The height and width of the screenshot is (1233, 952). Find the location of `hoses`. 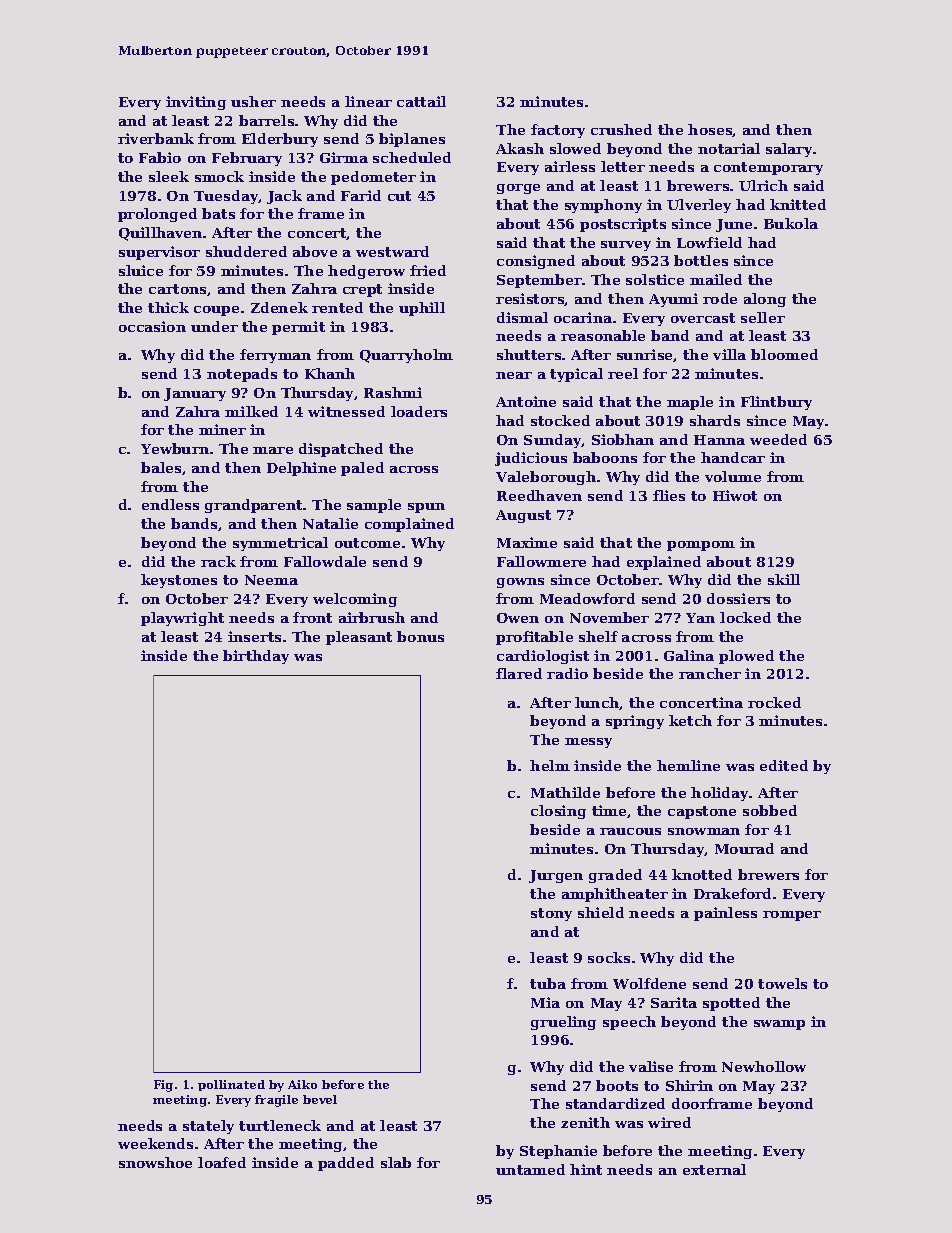

hoses is located at coordinates (710, 130).
